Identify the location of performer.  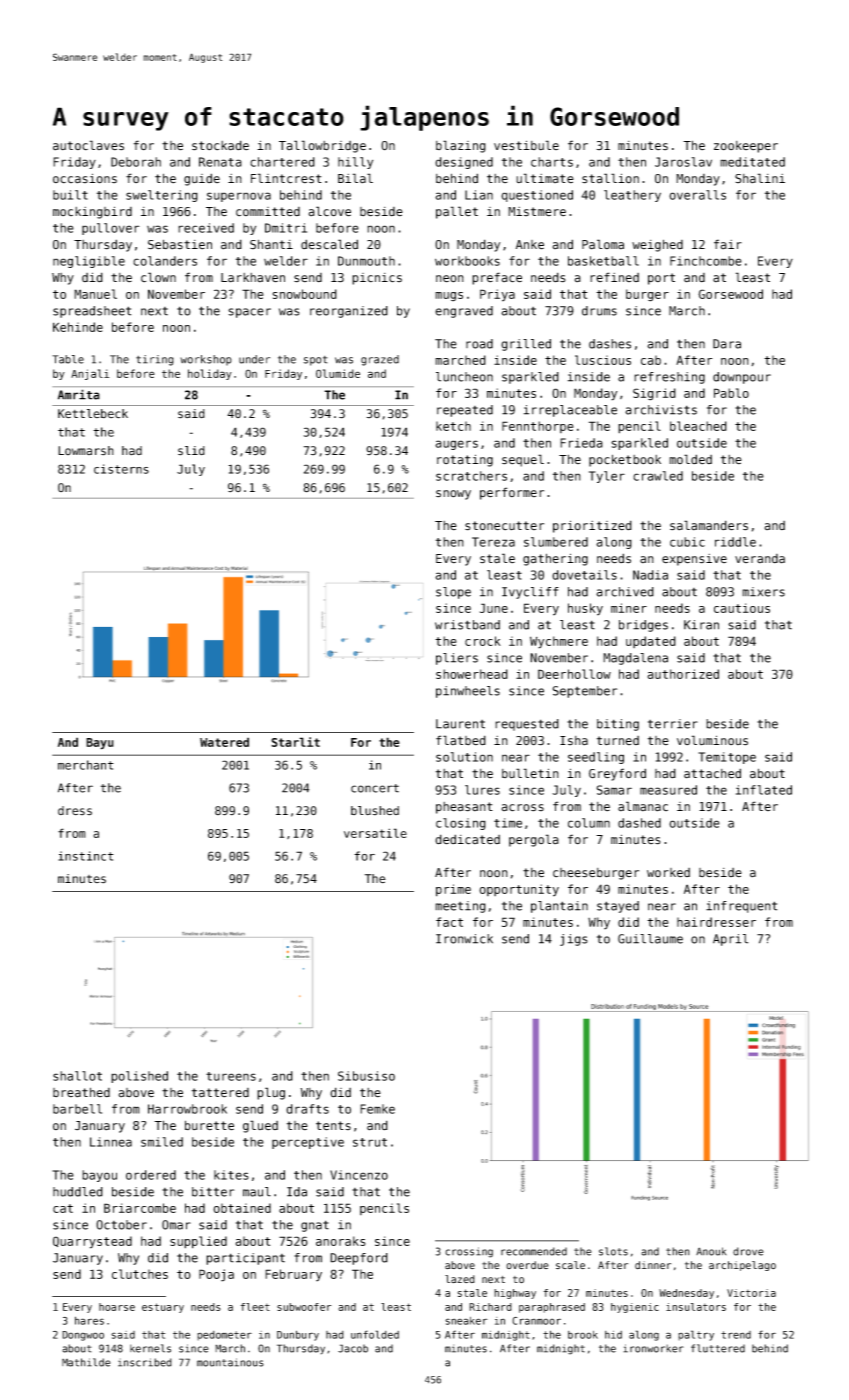
(512, 493).
